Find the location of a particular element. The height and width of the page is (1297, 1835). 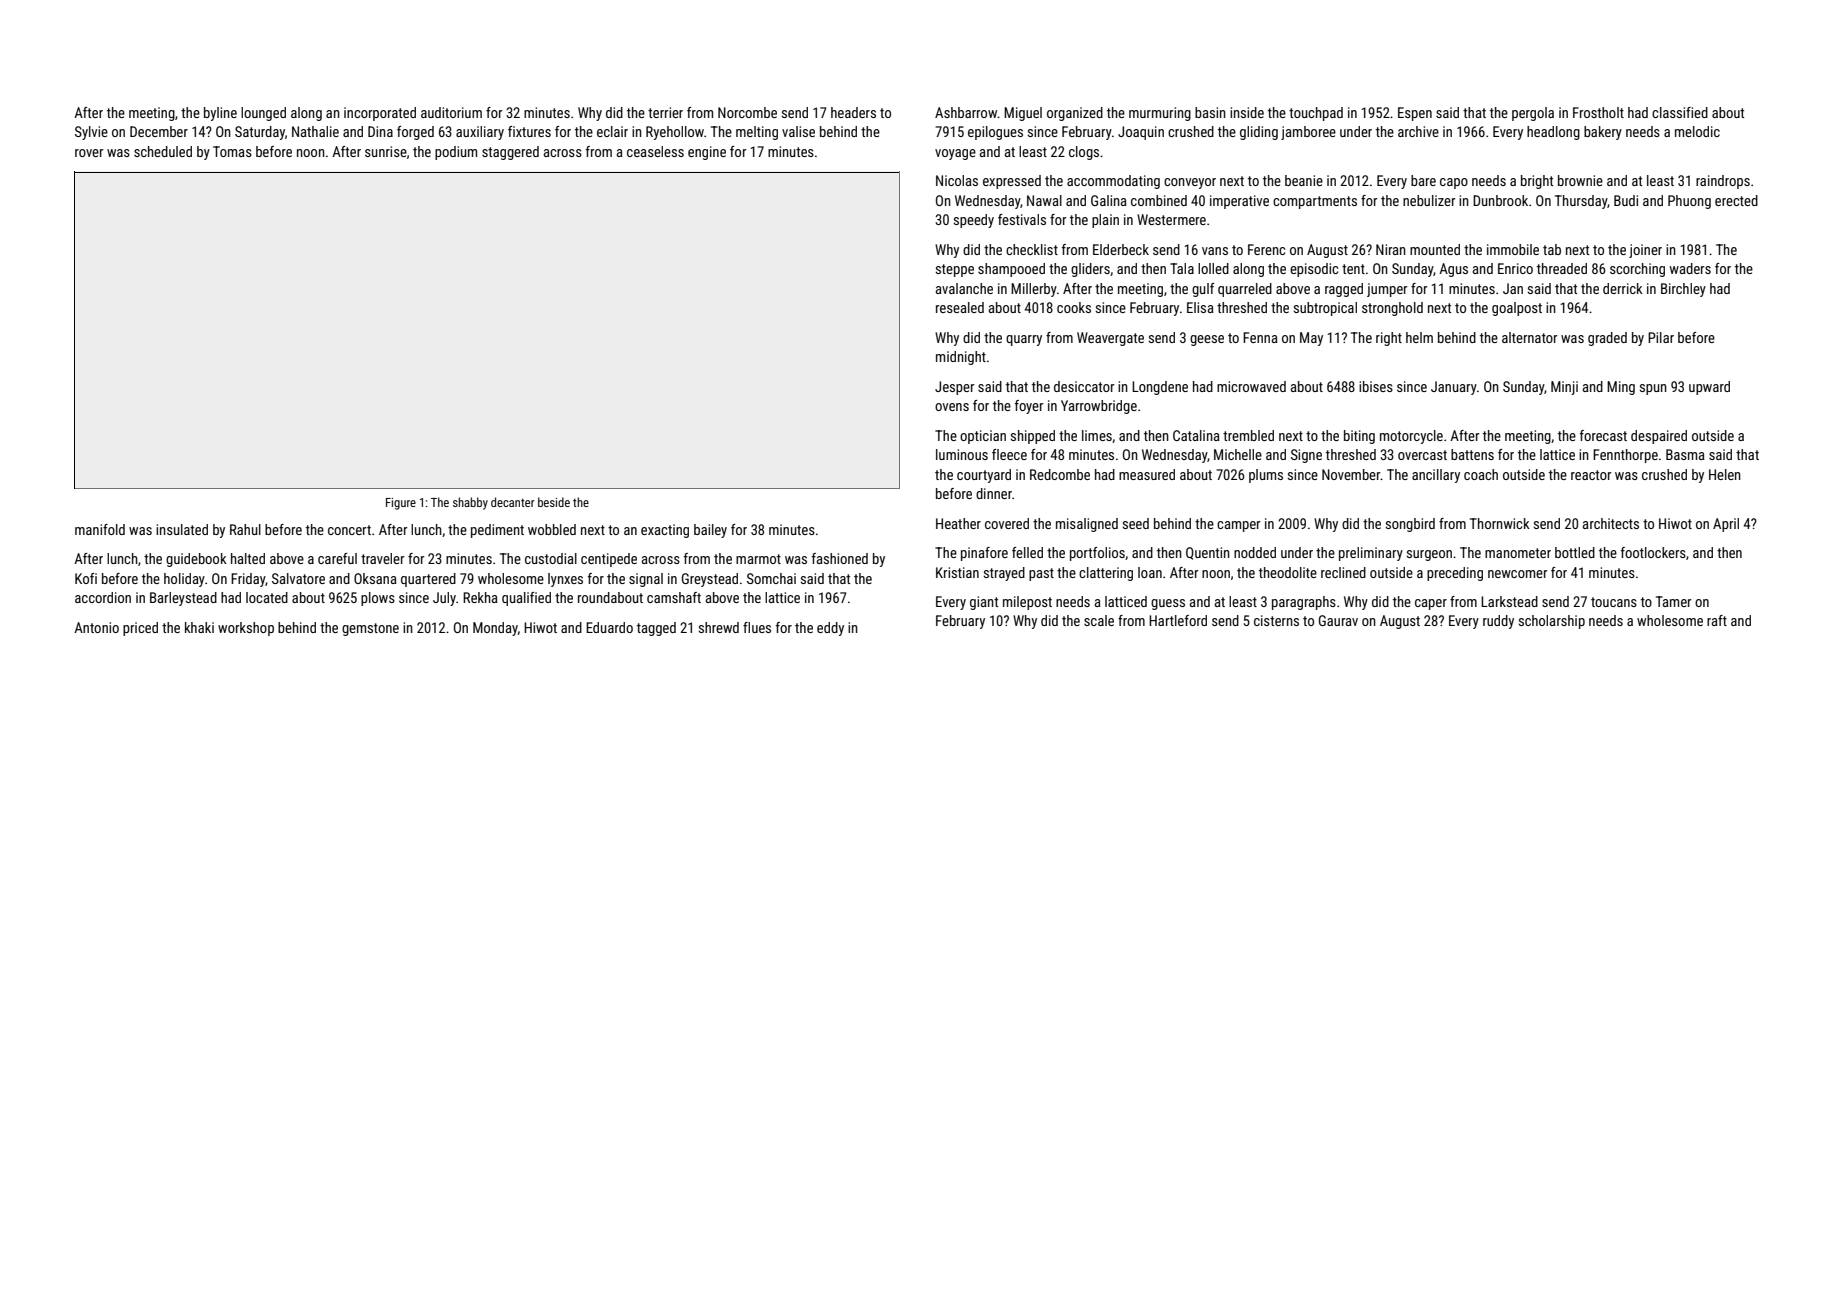

sunrise is located at coordinates (386, 151).
